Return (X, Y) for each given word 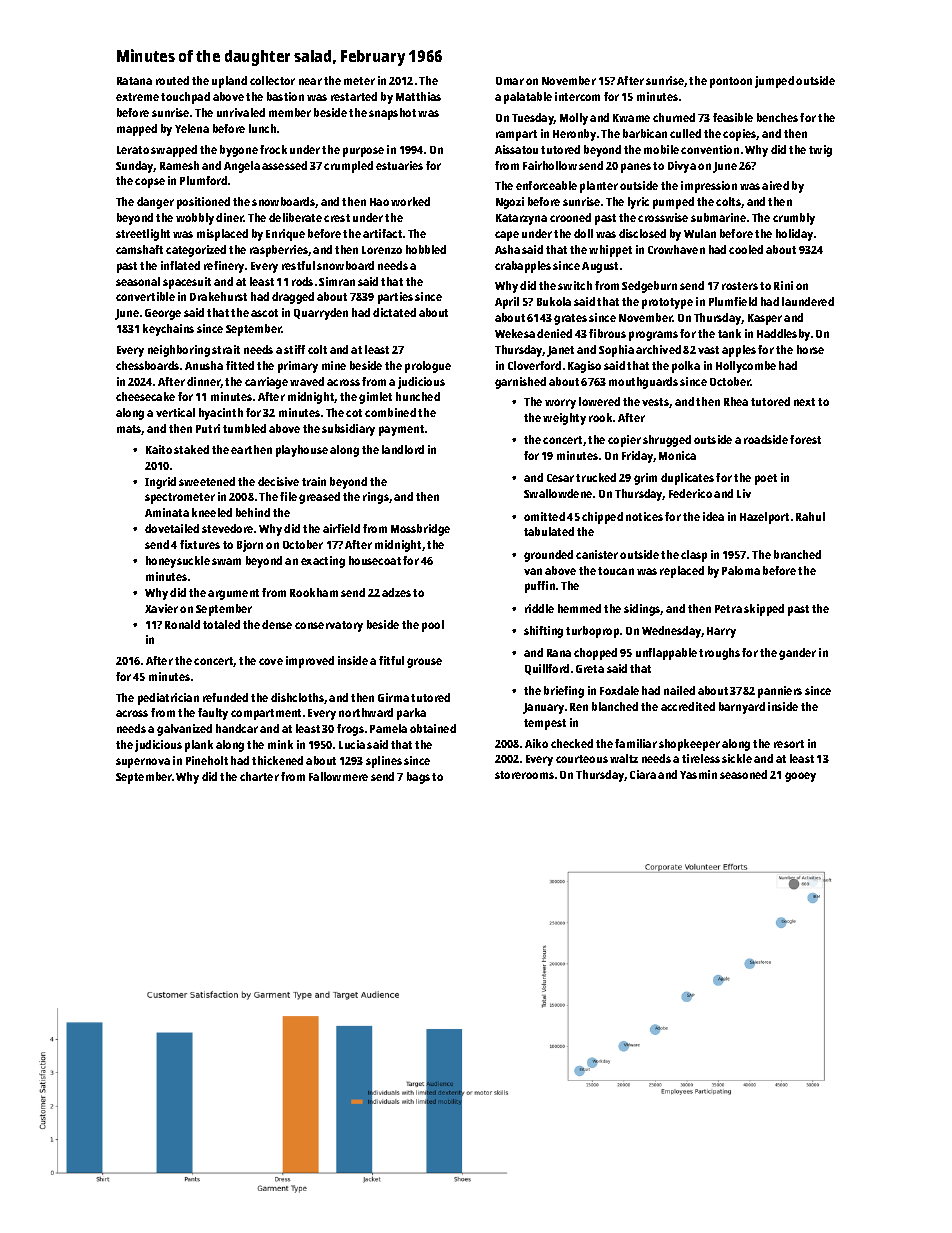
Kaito (159, 449)
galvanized (184, 730)
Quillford (547, 669)
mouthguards (643, 383)
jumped (774, 82)
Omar (510, 81)
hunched (418, 396)
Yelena (192, 128)
